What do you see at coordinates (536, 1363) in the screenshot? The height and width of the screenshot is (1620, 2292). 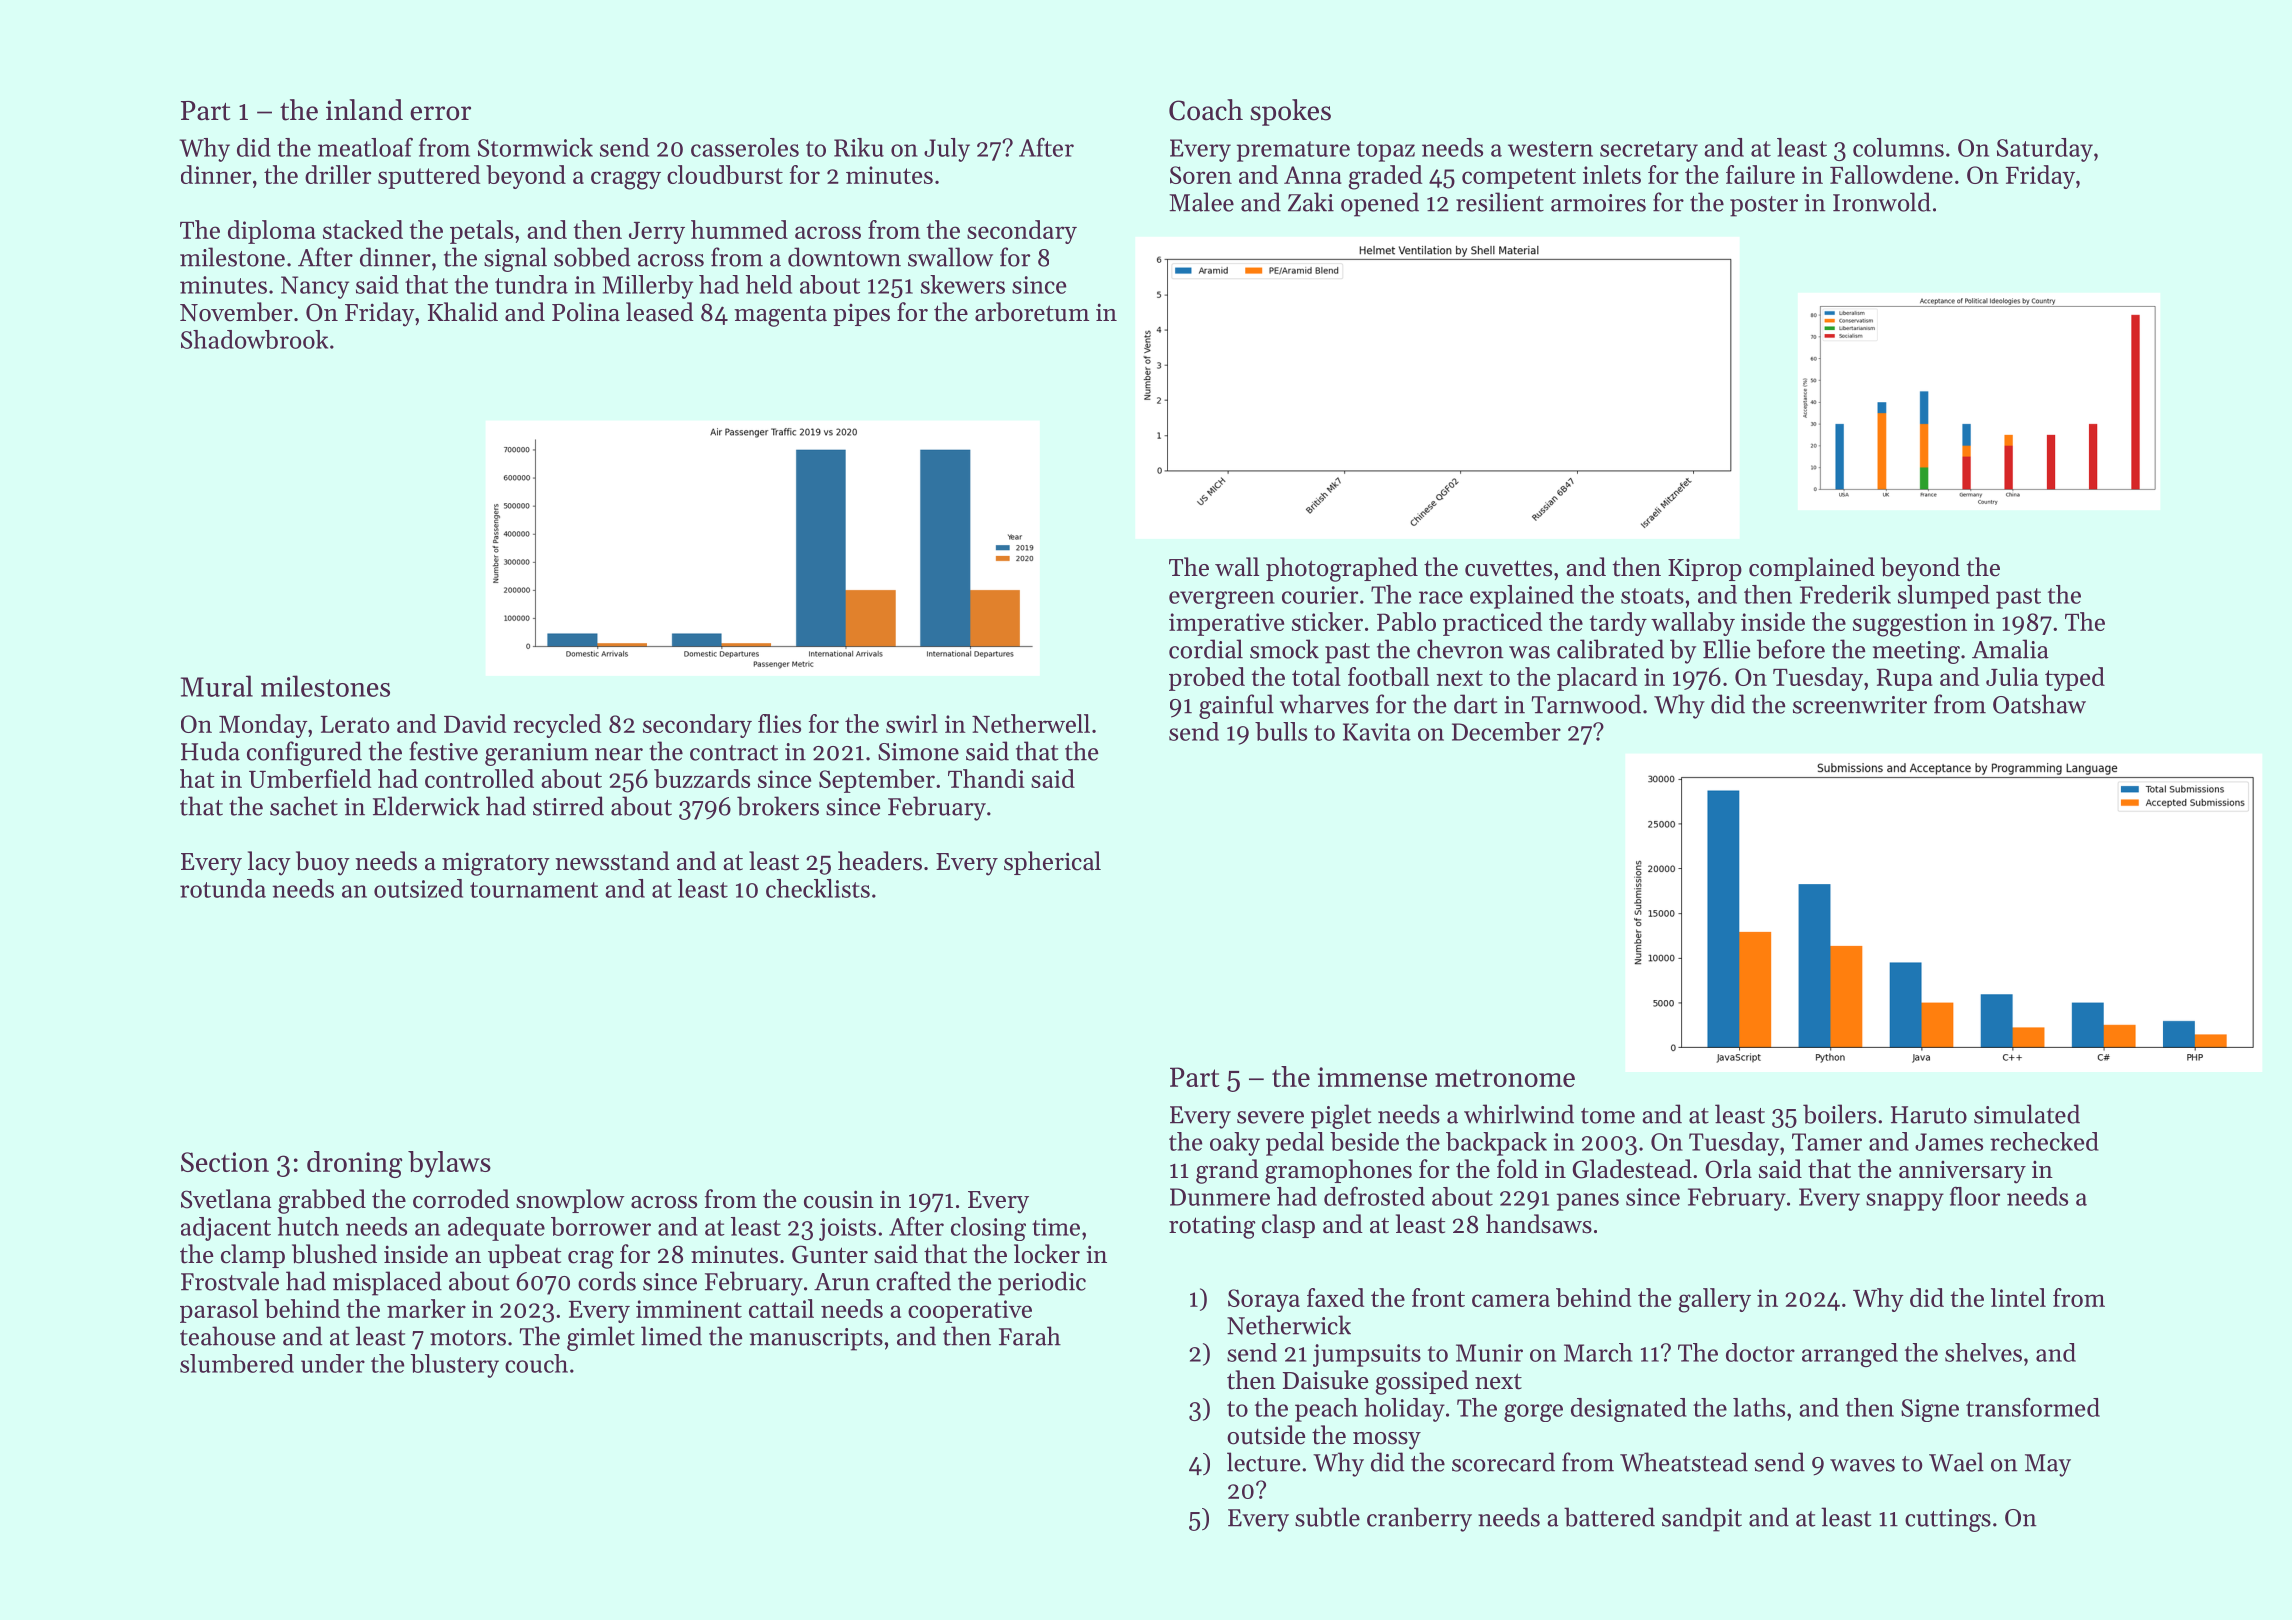 I see `couch` at bounding box center [536, 1363].
